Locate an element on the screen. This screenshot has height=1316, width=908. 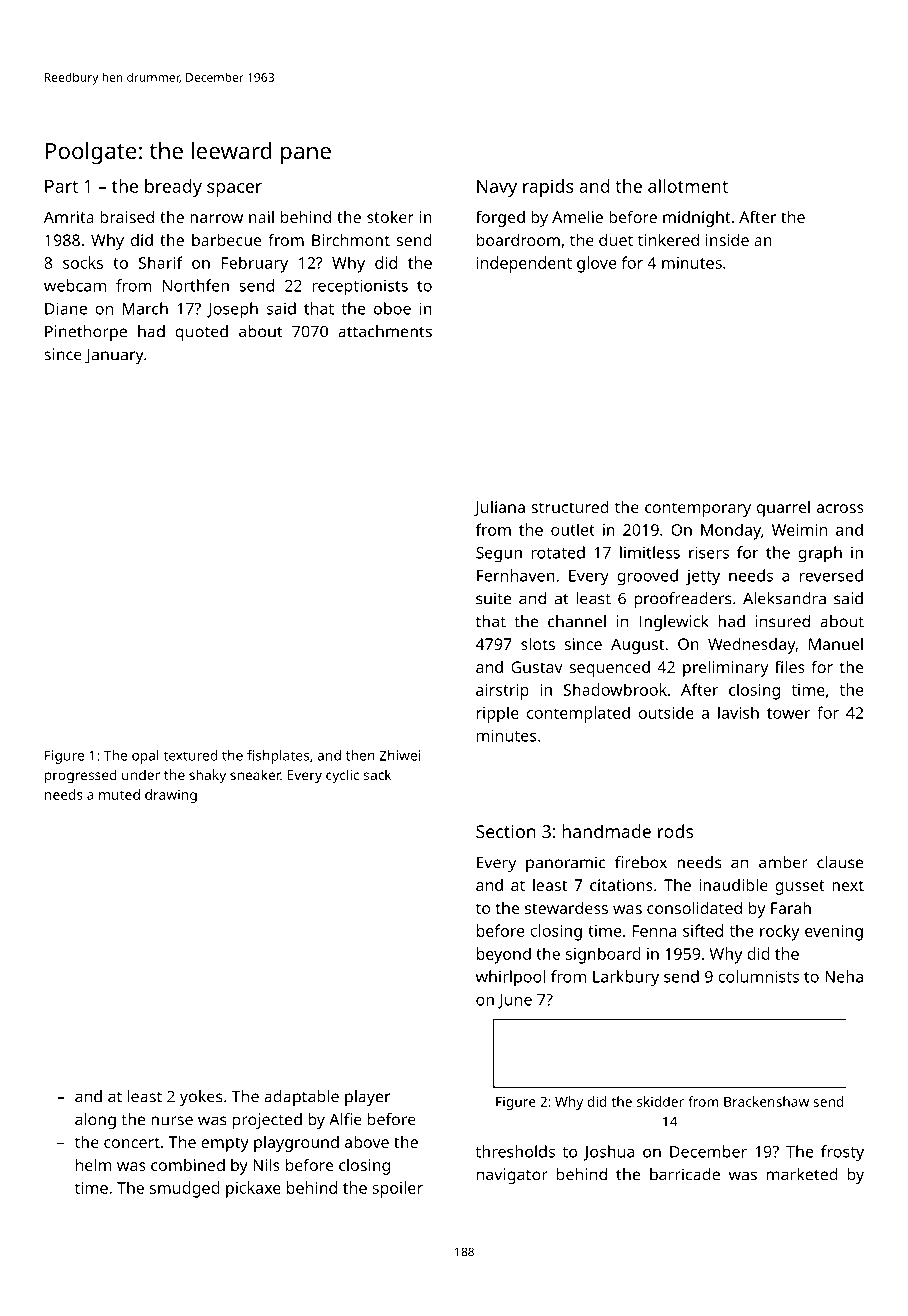
along is located at coordinates (95, 1121).
